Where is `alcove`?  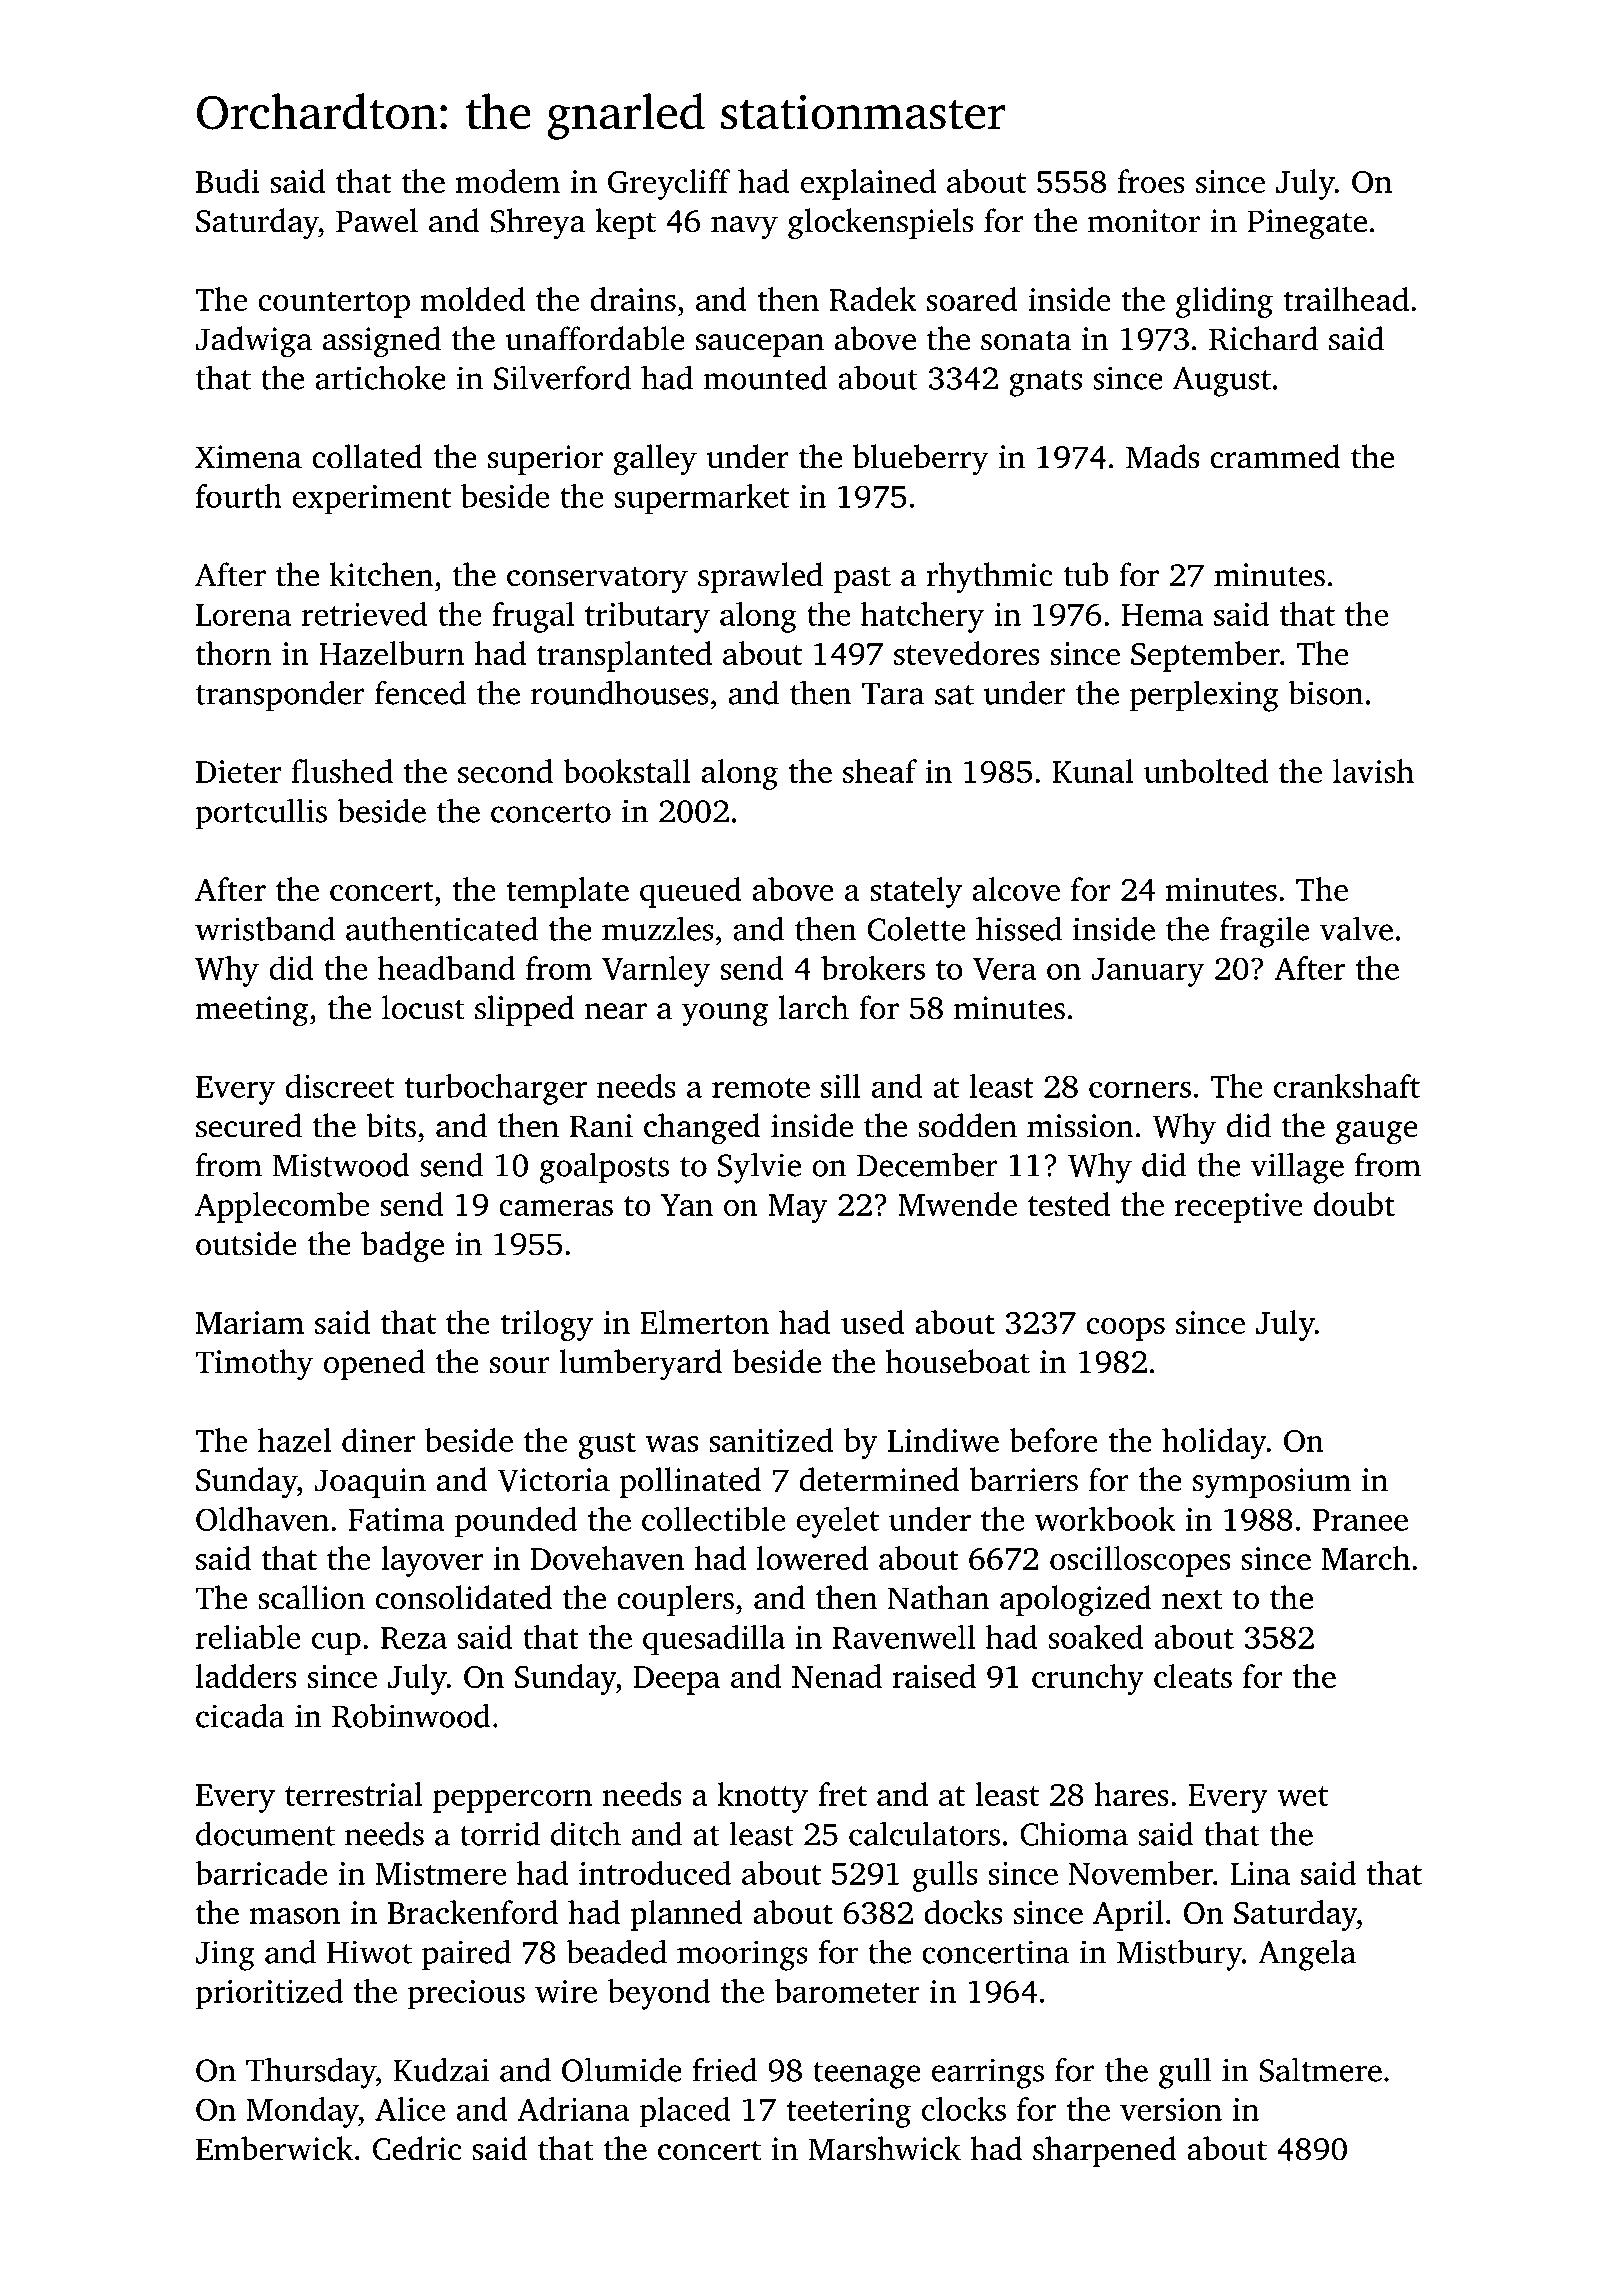
alcove is located at coordinates (1016, 889).
